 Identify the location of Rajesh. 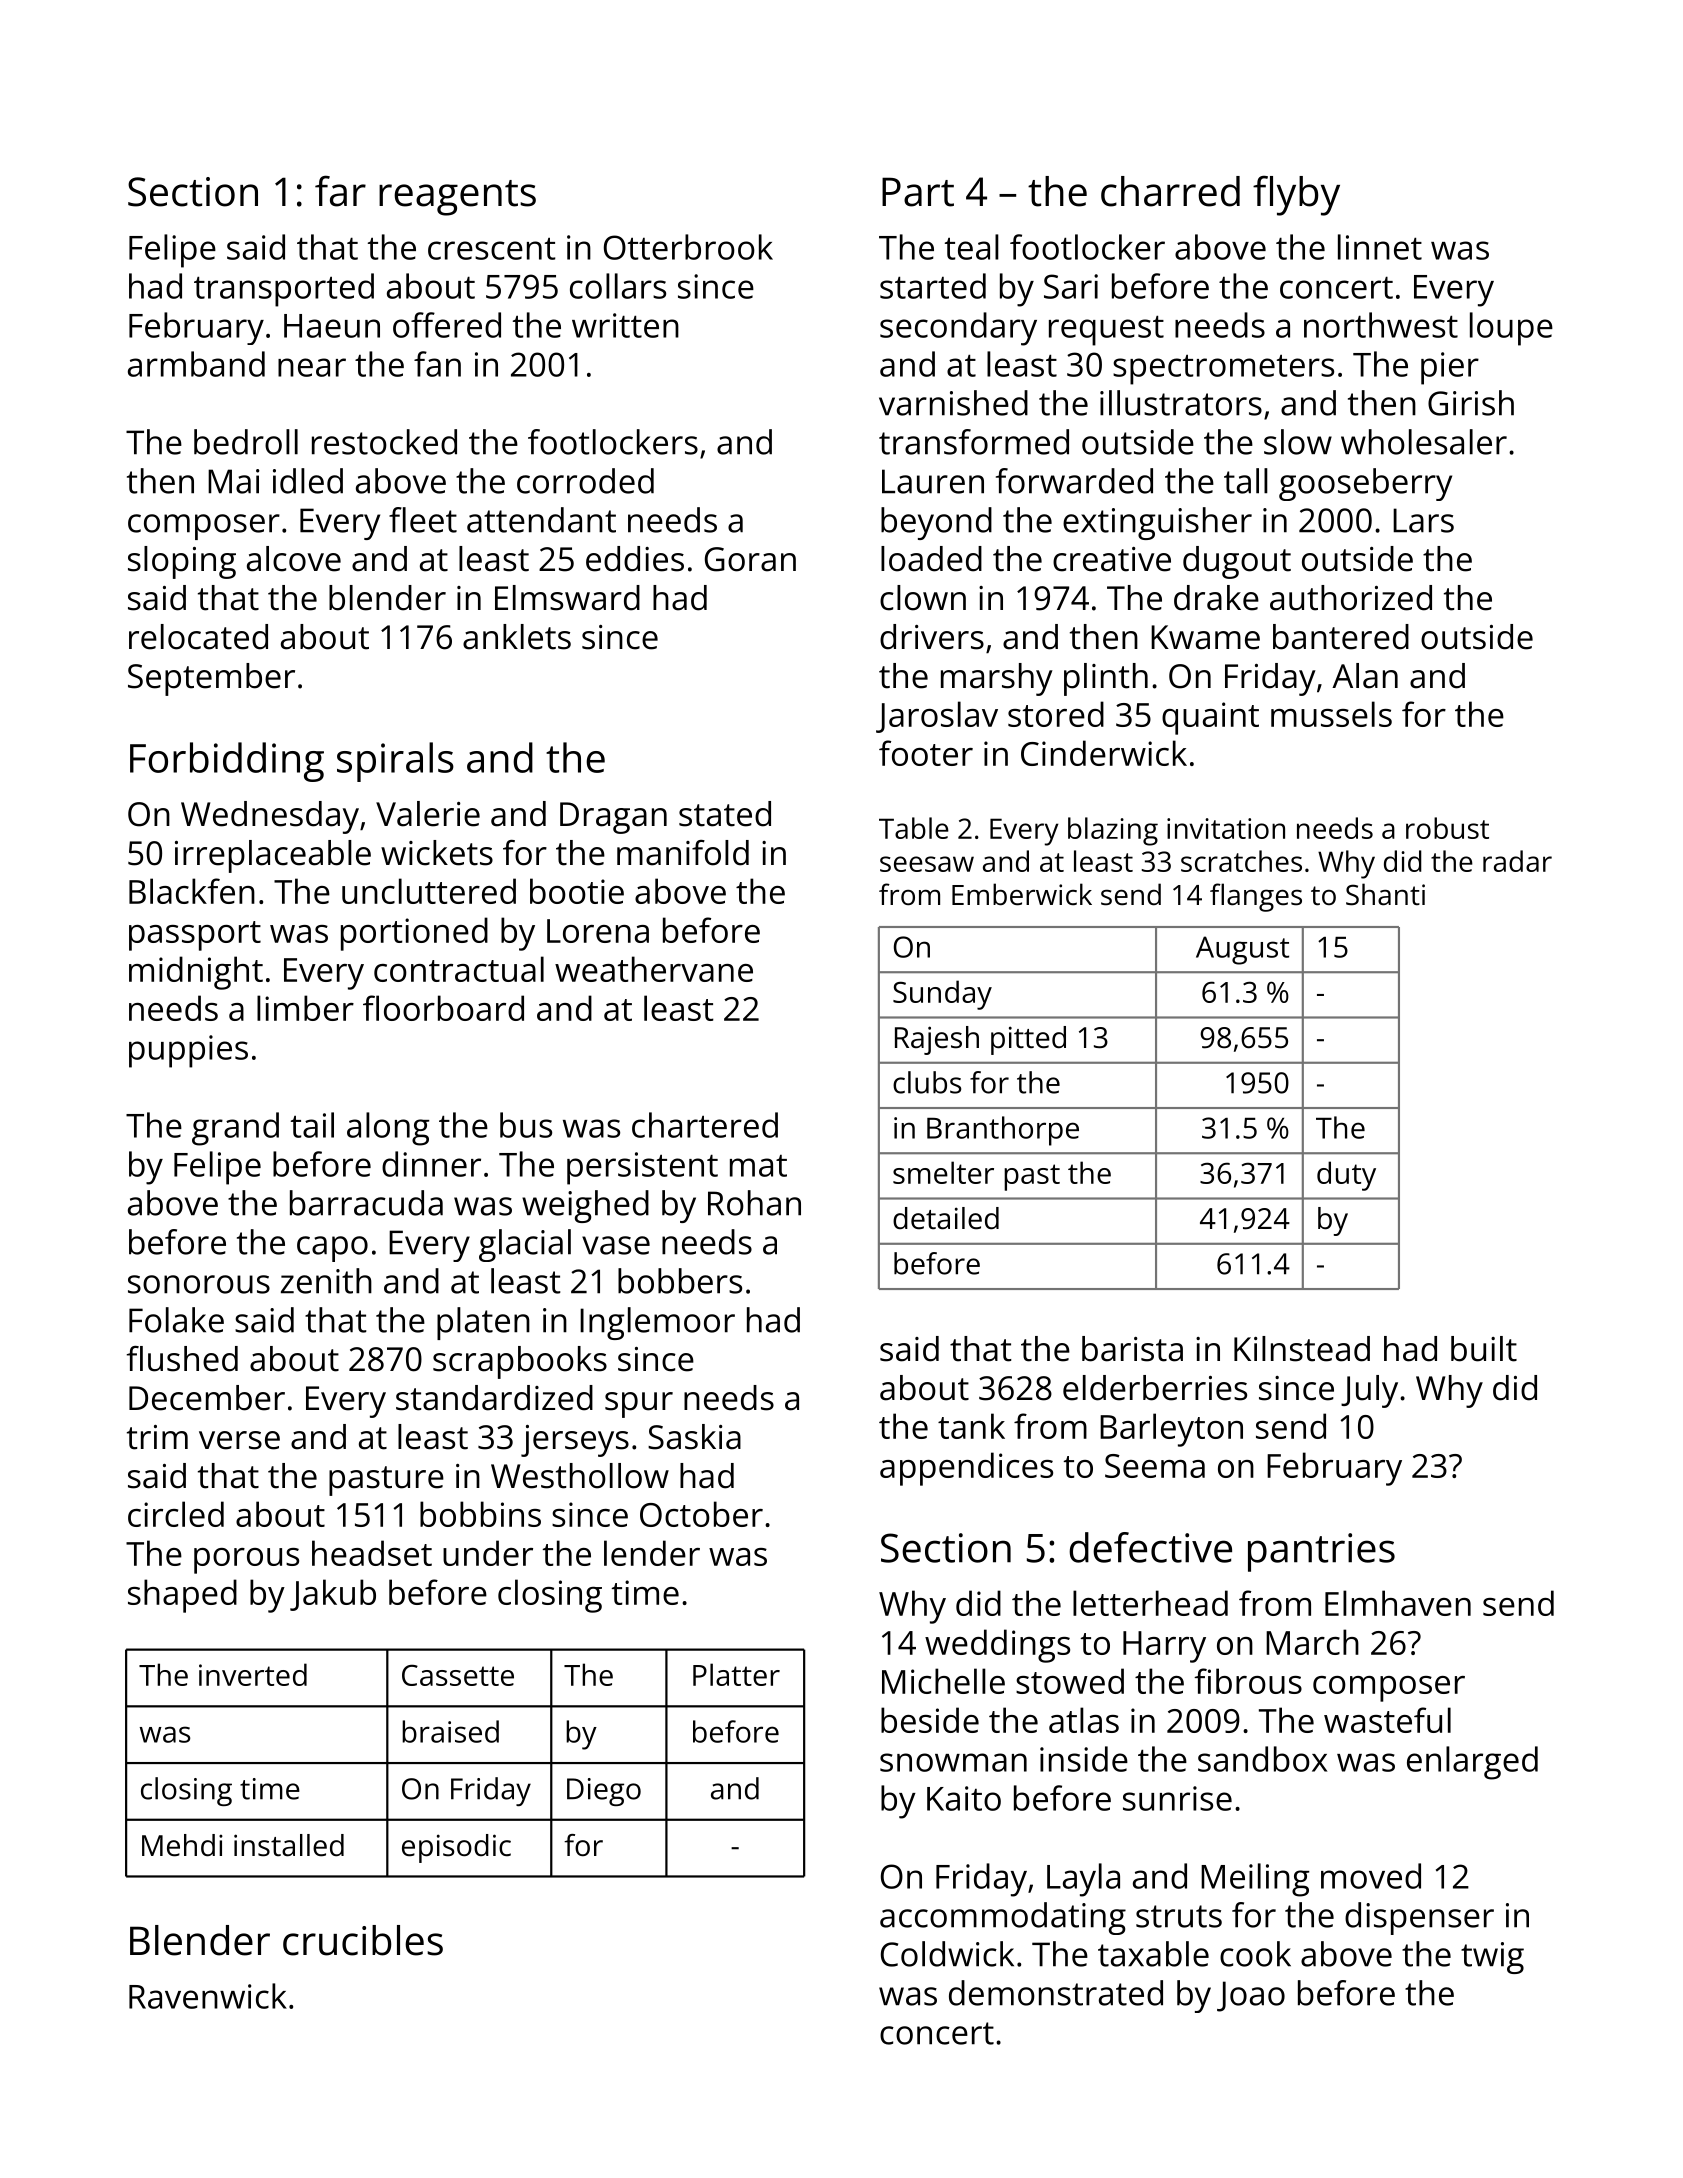
(937, 1040).
